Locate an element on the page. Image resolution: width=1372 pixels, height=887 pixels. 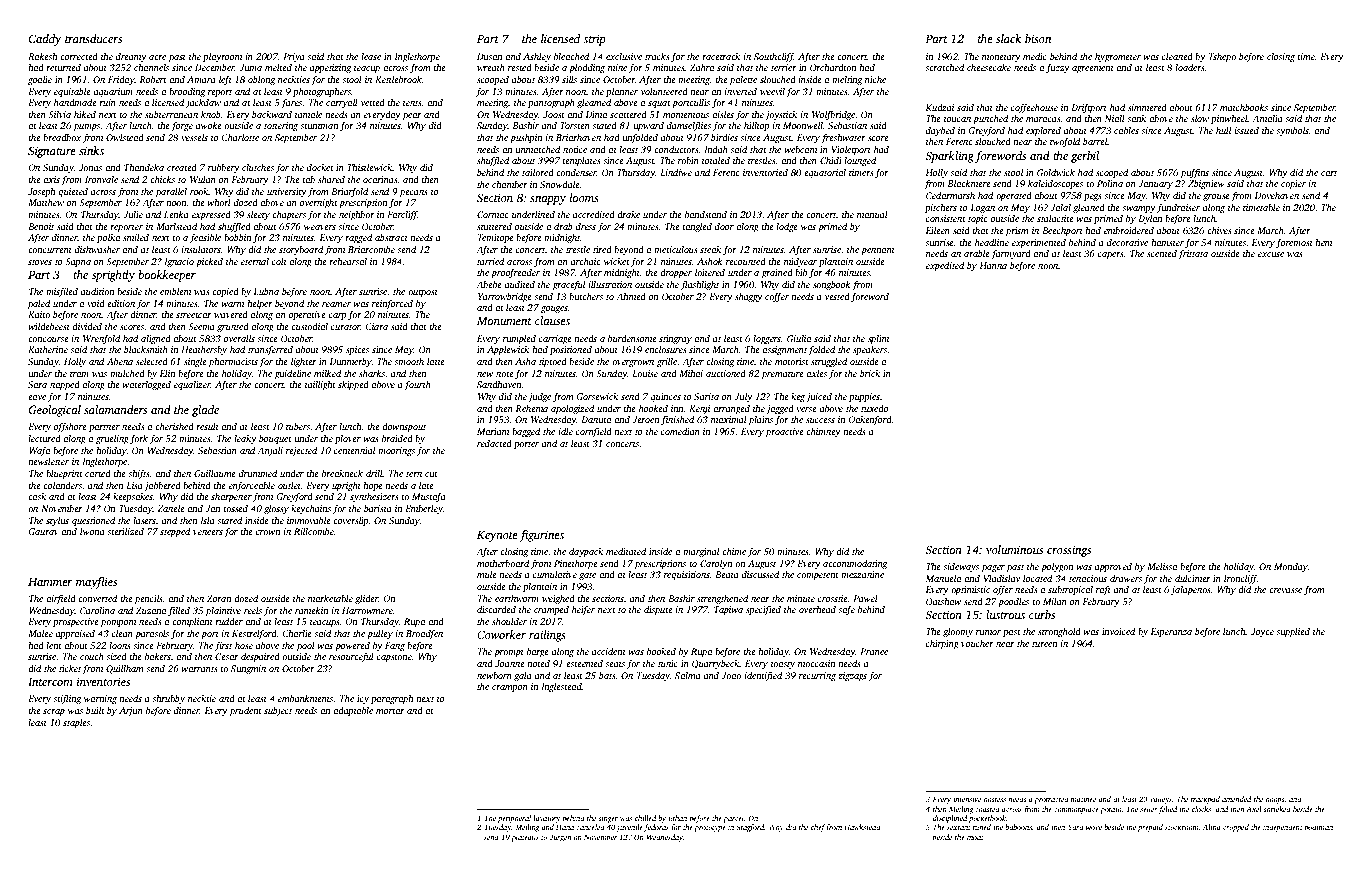
Rakesh is located at coordinates (42, 56).
